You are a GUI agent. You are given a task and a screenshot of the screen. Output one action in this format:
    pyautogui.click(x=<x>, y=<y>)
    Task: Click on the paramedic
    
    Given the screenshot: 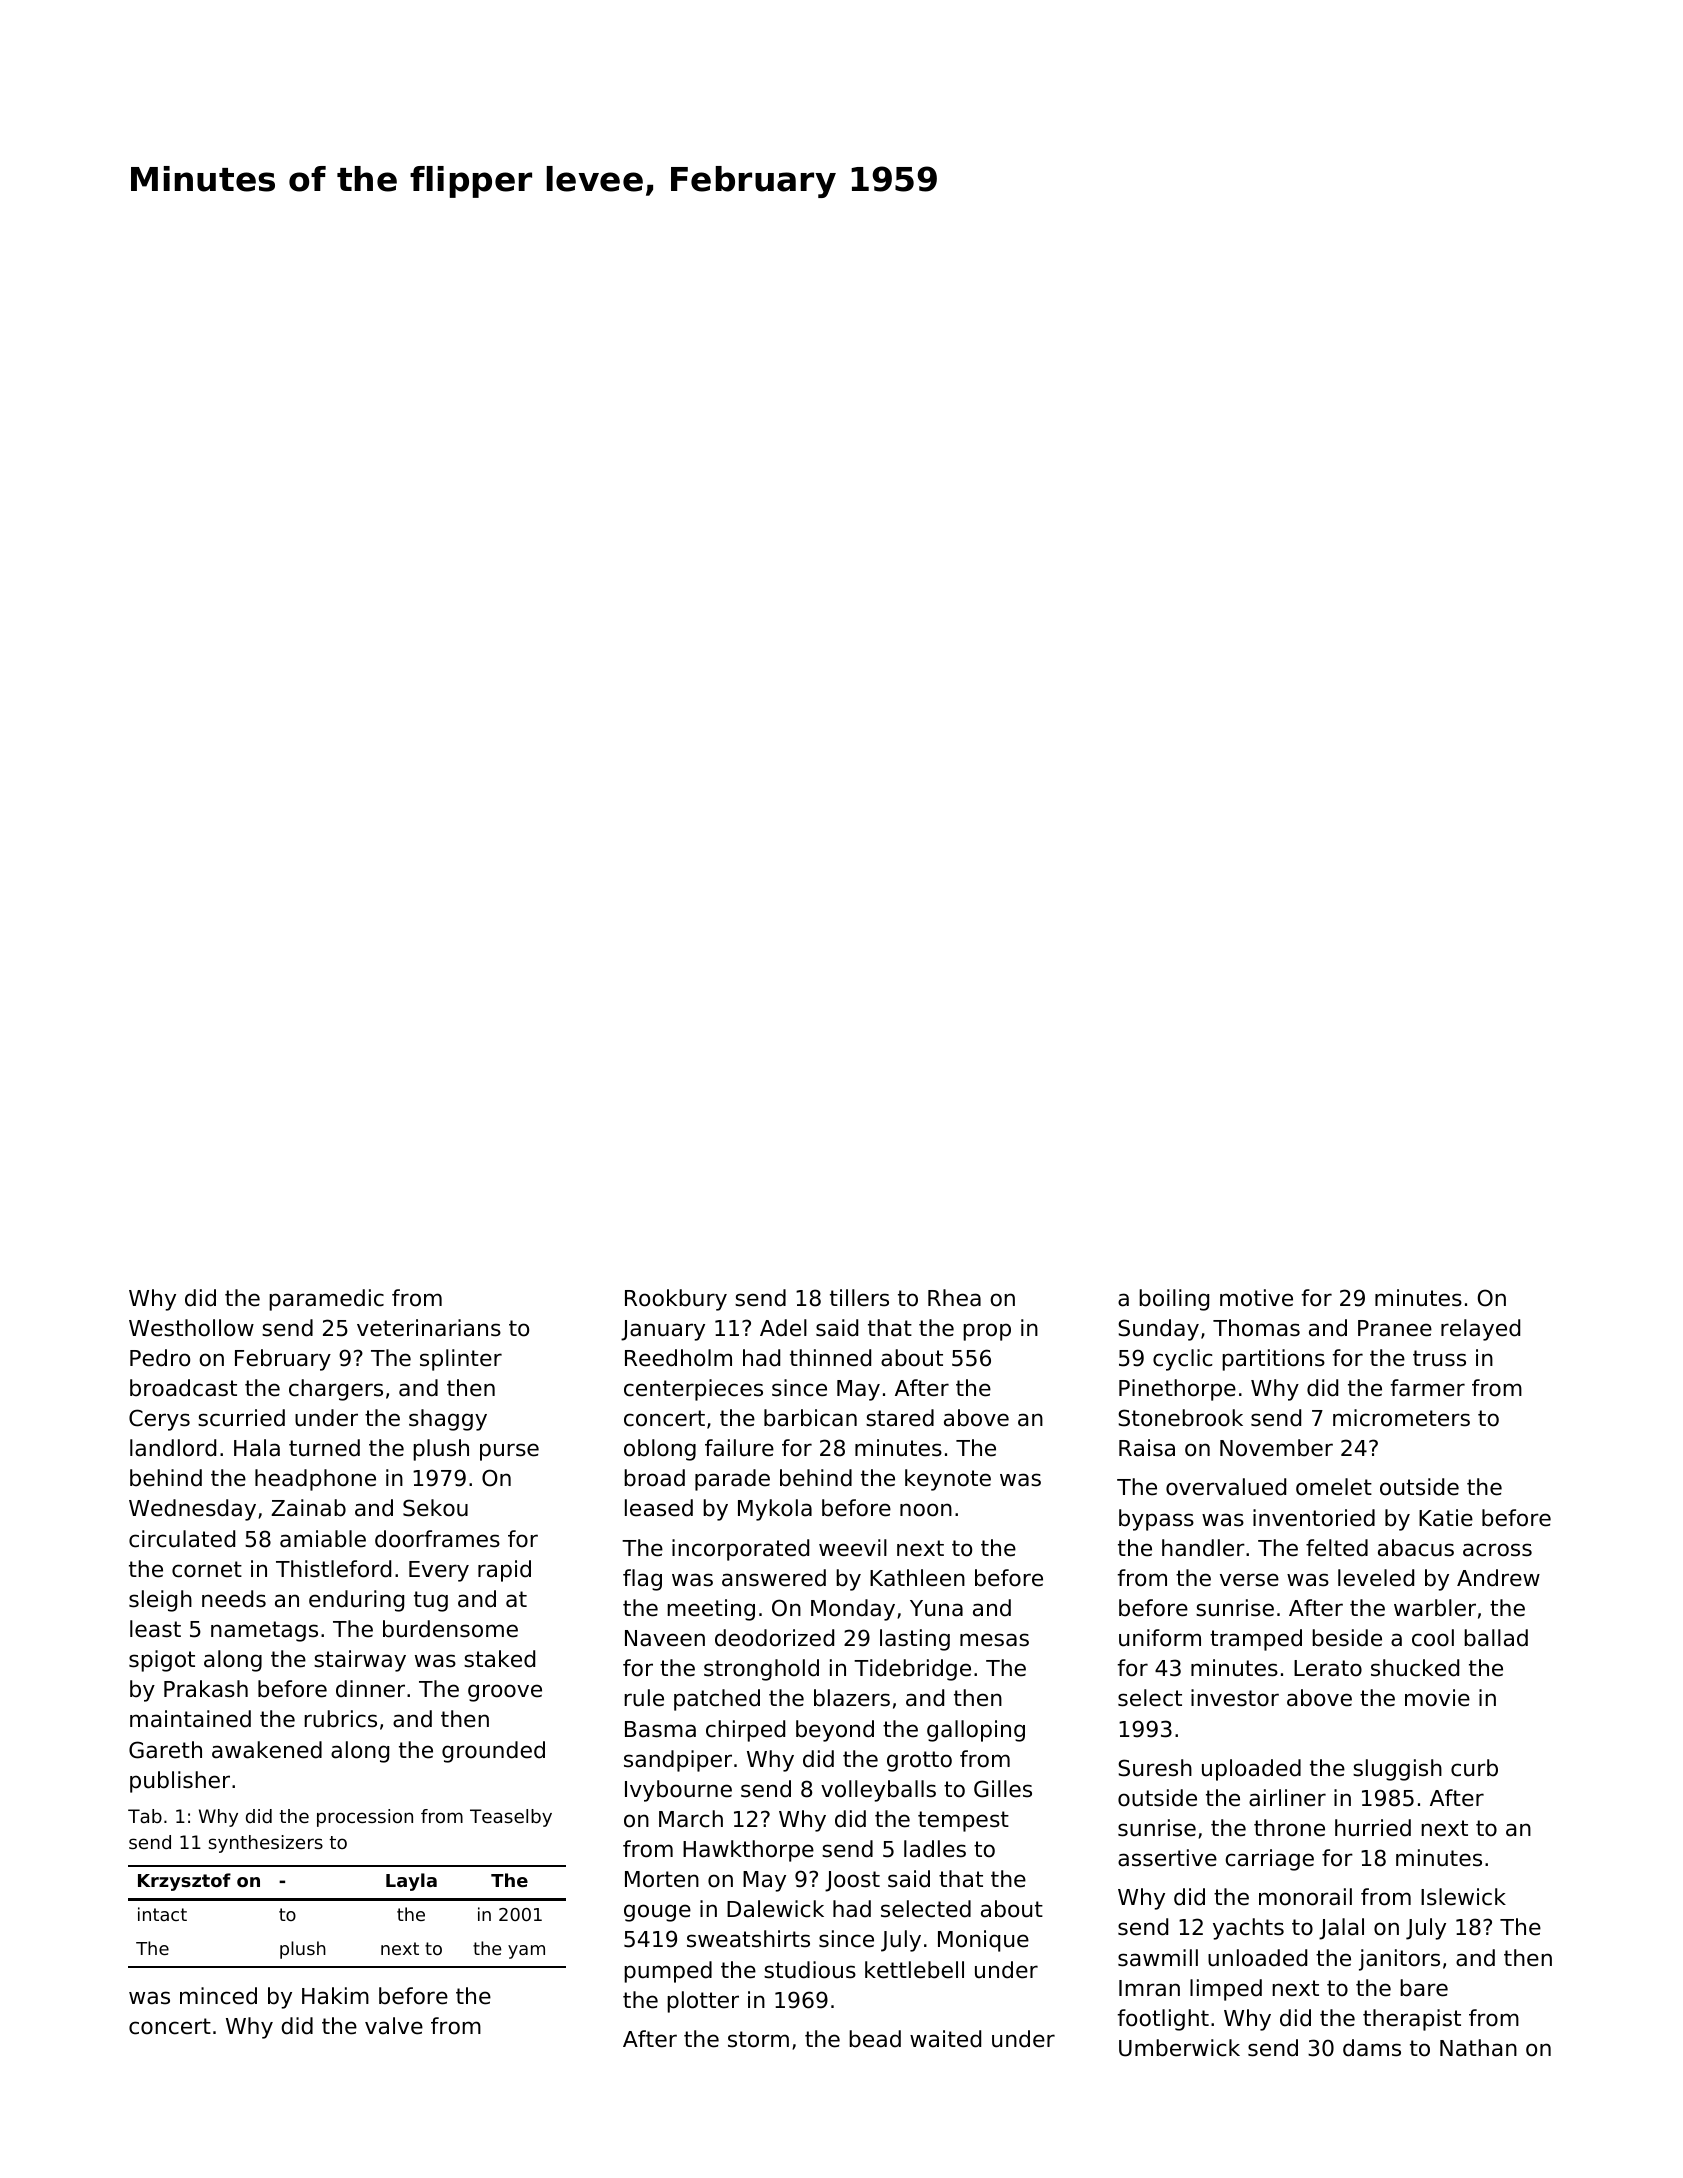 What is the action you would take?
    pyautogui.click(x=326, y=1300)
